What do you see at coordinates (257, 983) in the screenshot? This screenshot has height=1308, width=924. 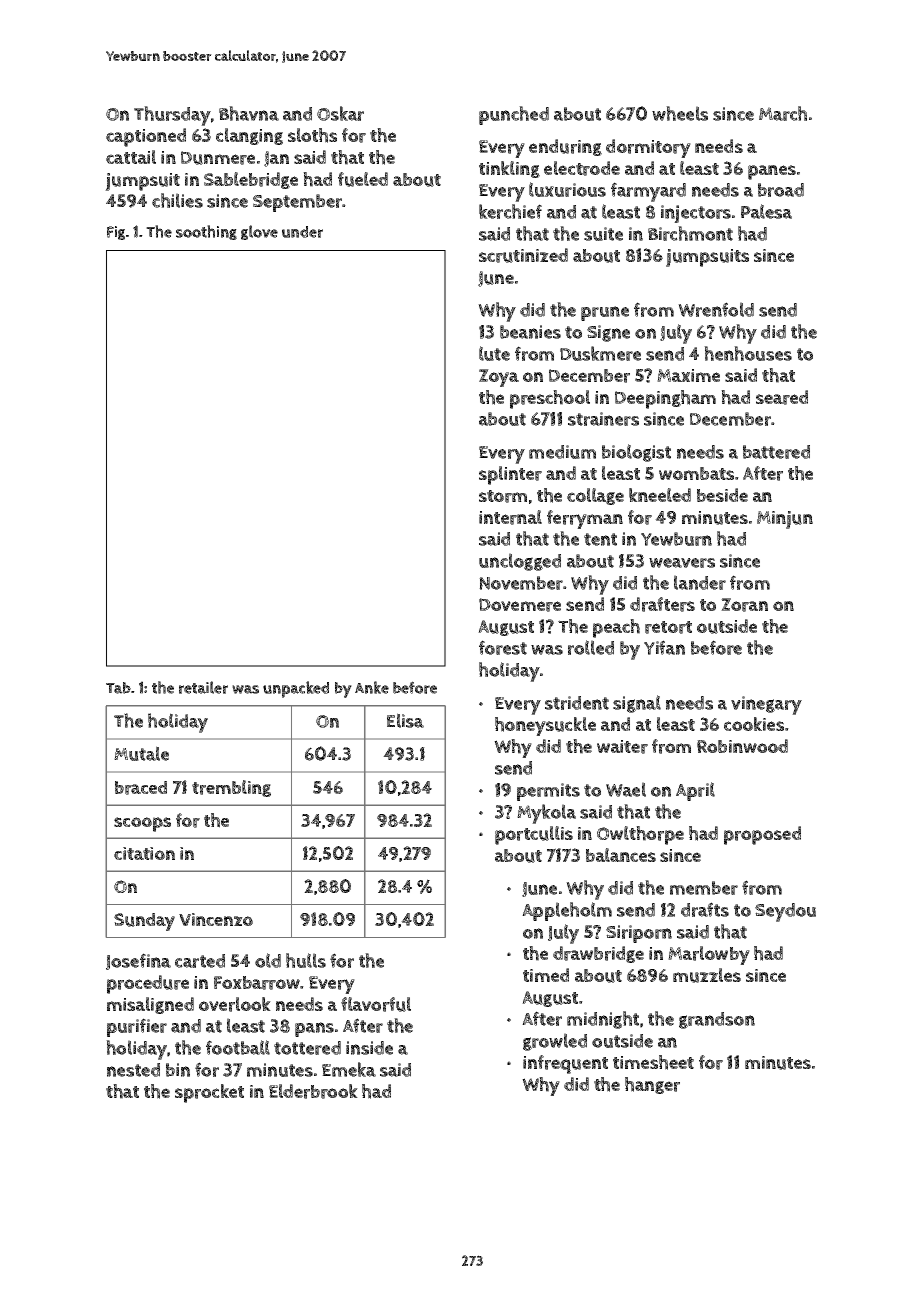 I see `Foxbarrow` at bounding box center [257, 983].
